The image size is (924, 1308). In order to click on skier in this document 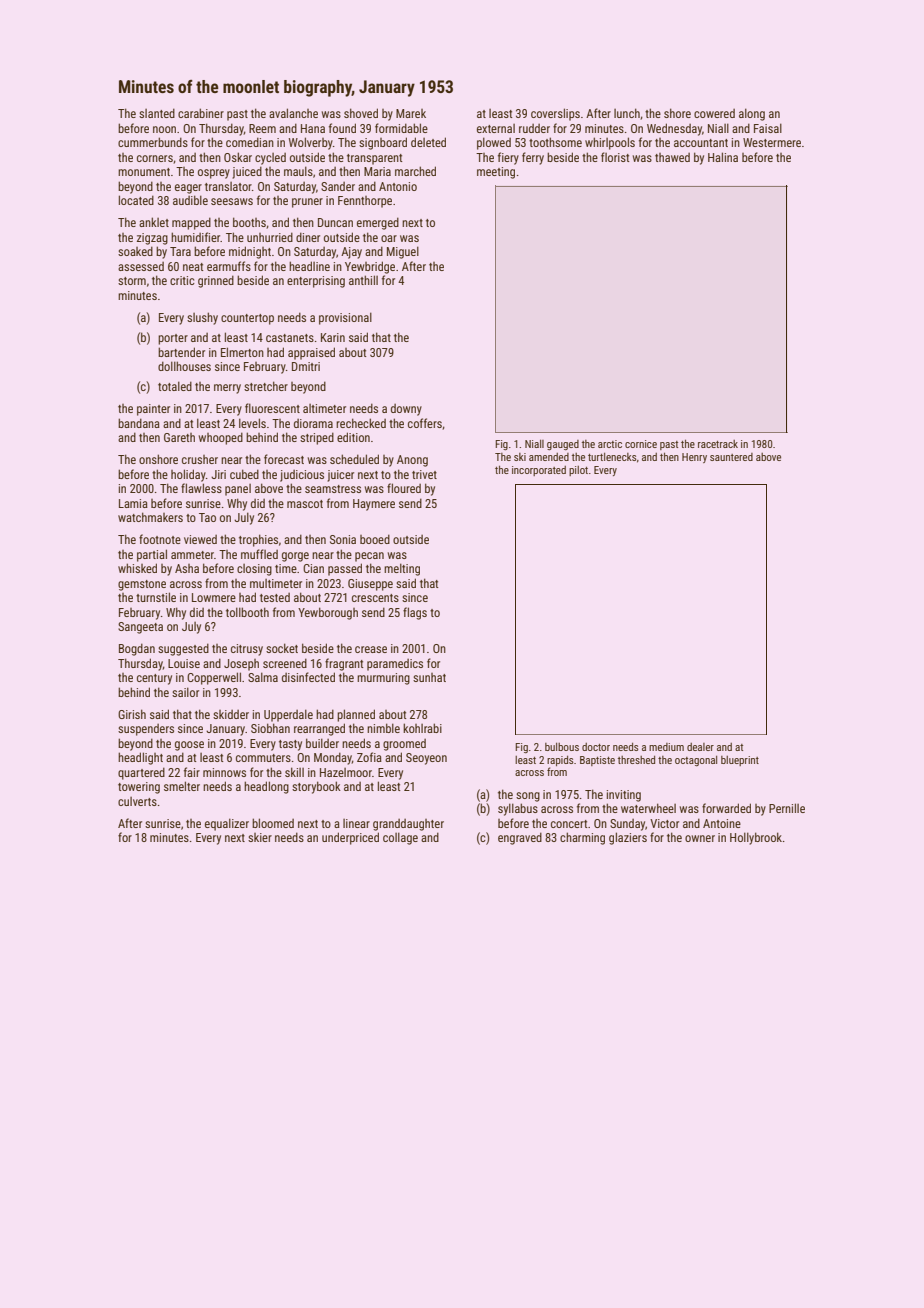, I will do `click(260, 837)`.
